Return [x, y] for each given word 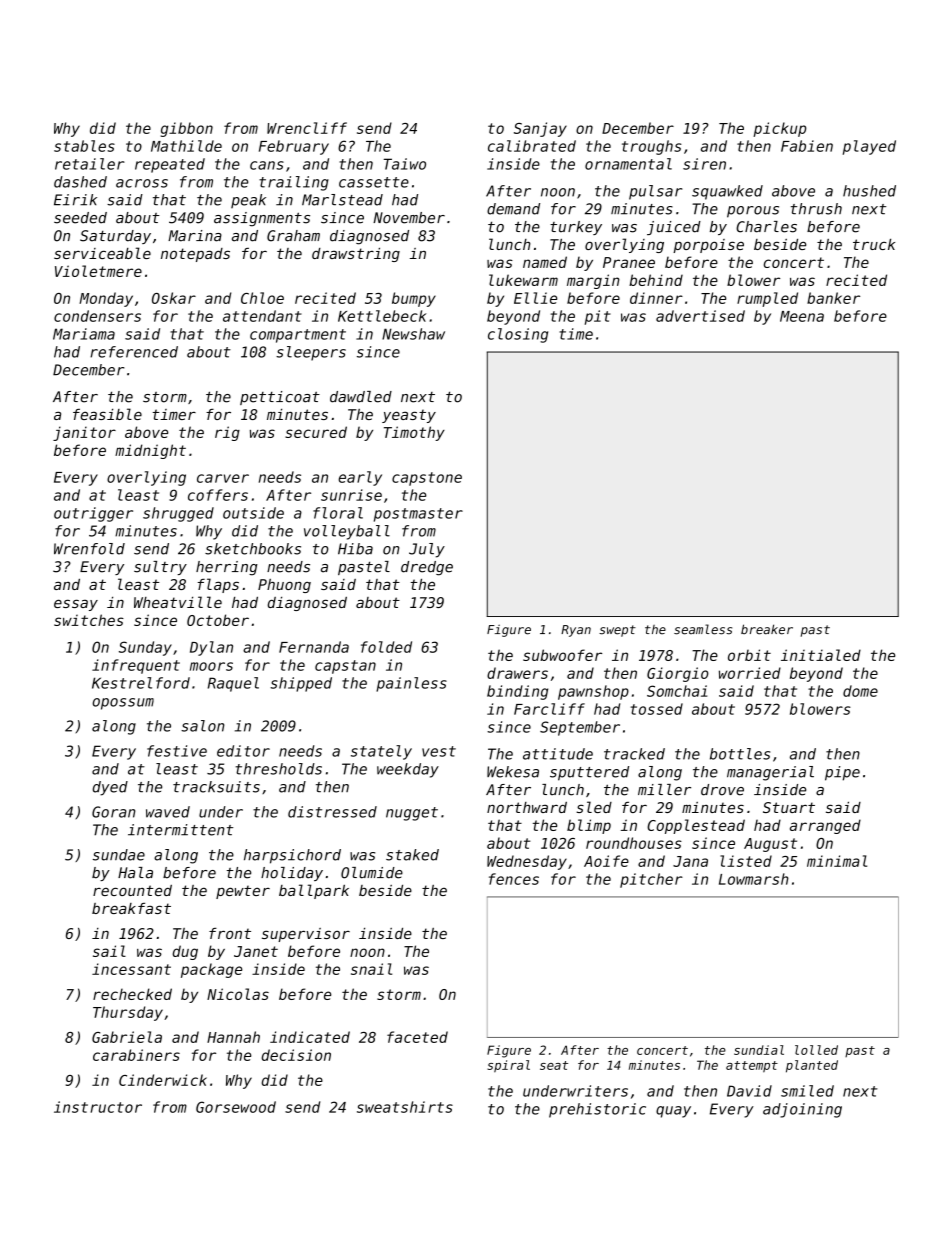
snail [371, 969]
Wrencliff [307, 128]
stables [84, 146]
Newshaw [413, 334]
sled [594, 807]
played [869, 147]
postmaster [418, 515]
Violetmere [98, 271]
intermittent [180, 830]
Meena [802, 316]
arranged [825, 826]
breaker [767, 629]
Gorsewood [236, 1107]
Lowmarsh [754, 879]
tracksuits [216, 787]
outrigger [93, 514]
